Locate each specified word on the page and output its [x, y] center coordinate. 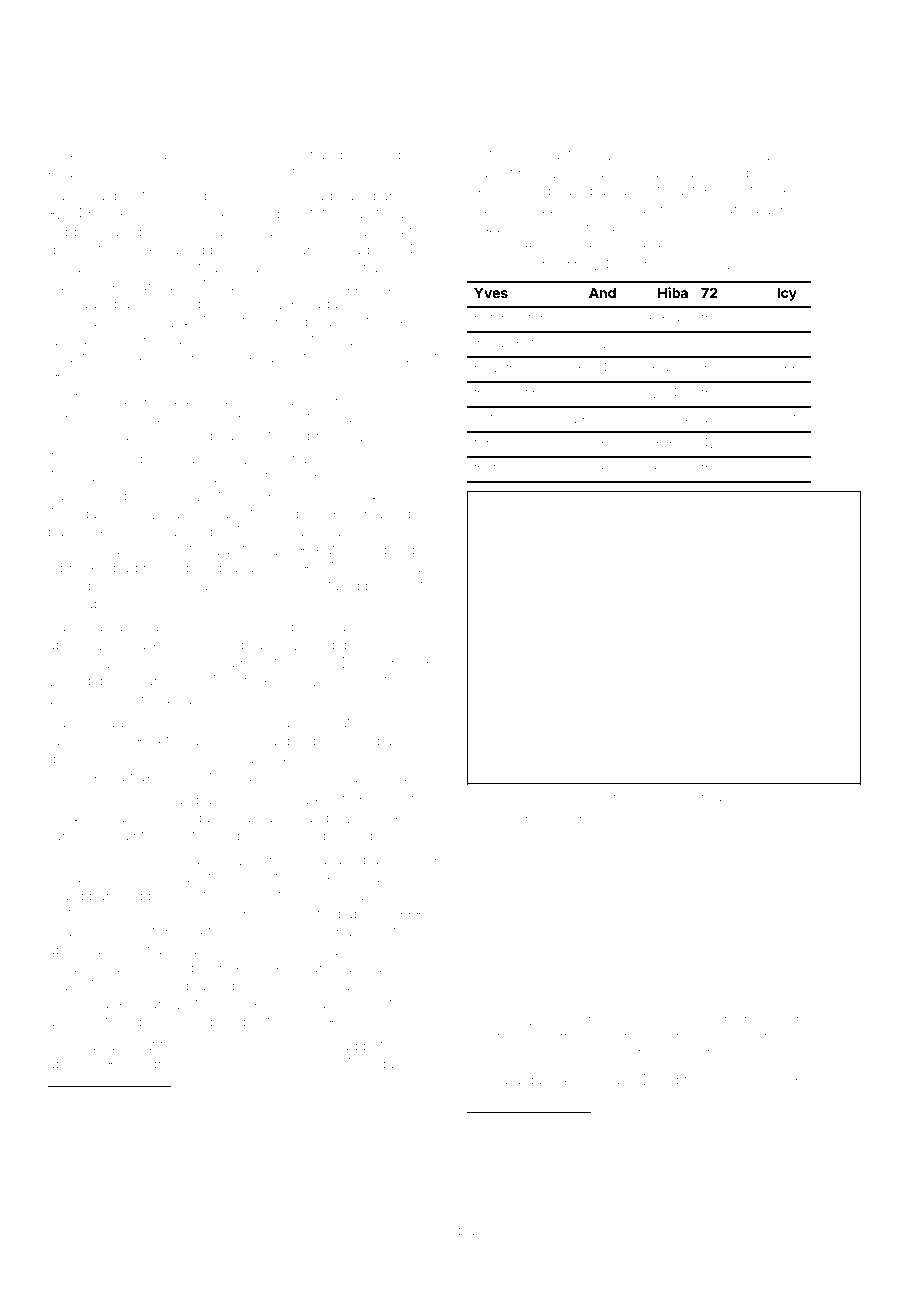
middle [251, 895]
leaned [182, 249]
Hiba [673, 292]
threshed [640, 798]
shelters [748, 190]
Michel [342, 357]
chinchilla [389, 567]
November [569, 1178]
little [61, 603]
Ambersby [172, 359]
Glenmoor [83, 1178]
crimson [491, 265]
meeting [522, 395]
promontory [397, 801]
